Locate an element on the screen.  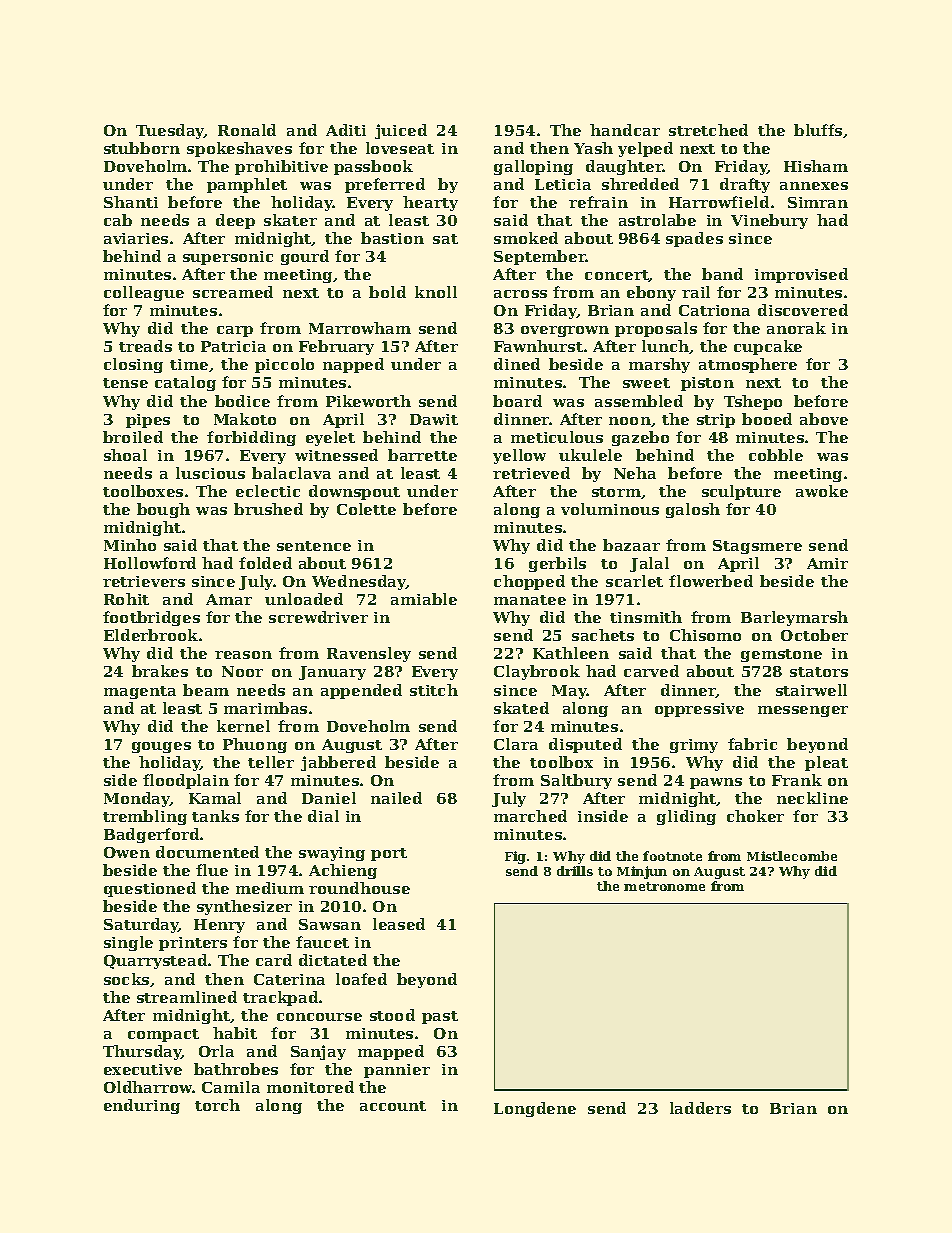
bodice is located at coordinates (242, 401).
